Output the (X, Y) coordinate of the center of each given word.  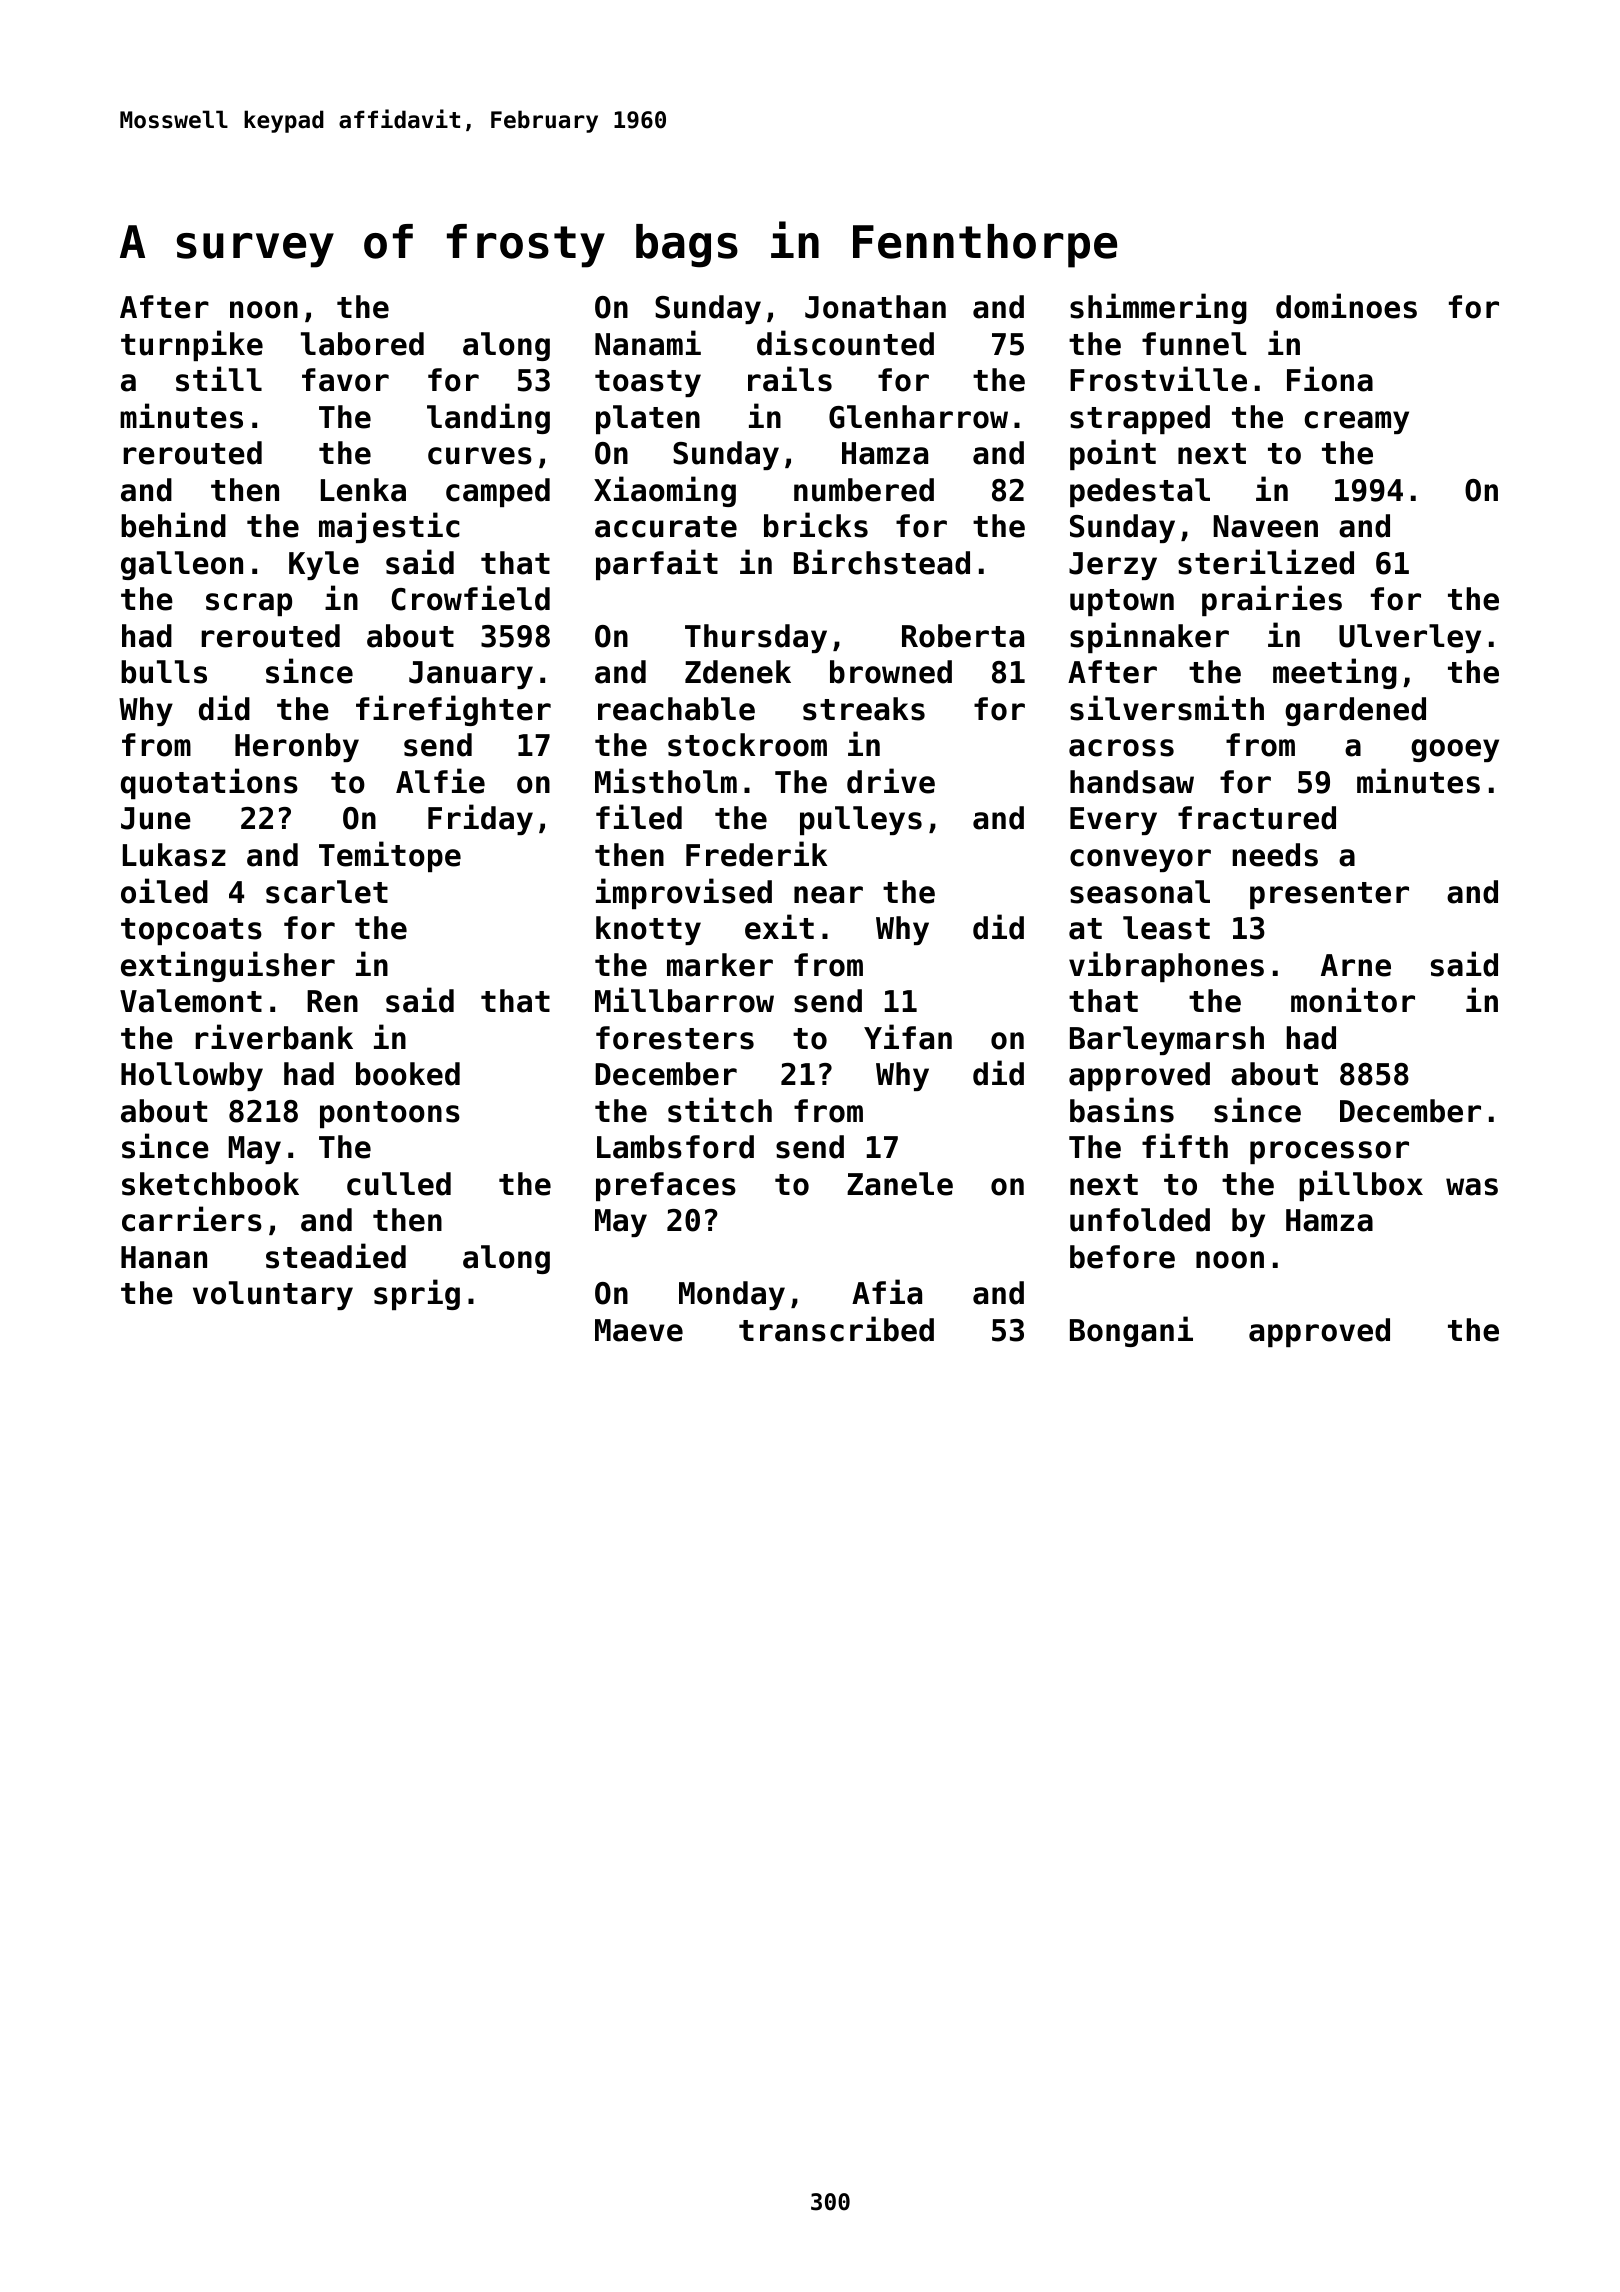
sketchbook (210, 1184)
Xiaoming (665, 491)
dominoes (1346, 306)
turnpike (192, 345)
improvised (684, 893)
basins (1122, 1110)
